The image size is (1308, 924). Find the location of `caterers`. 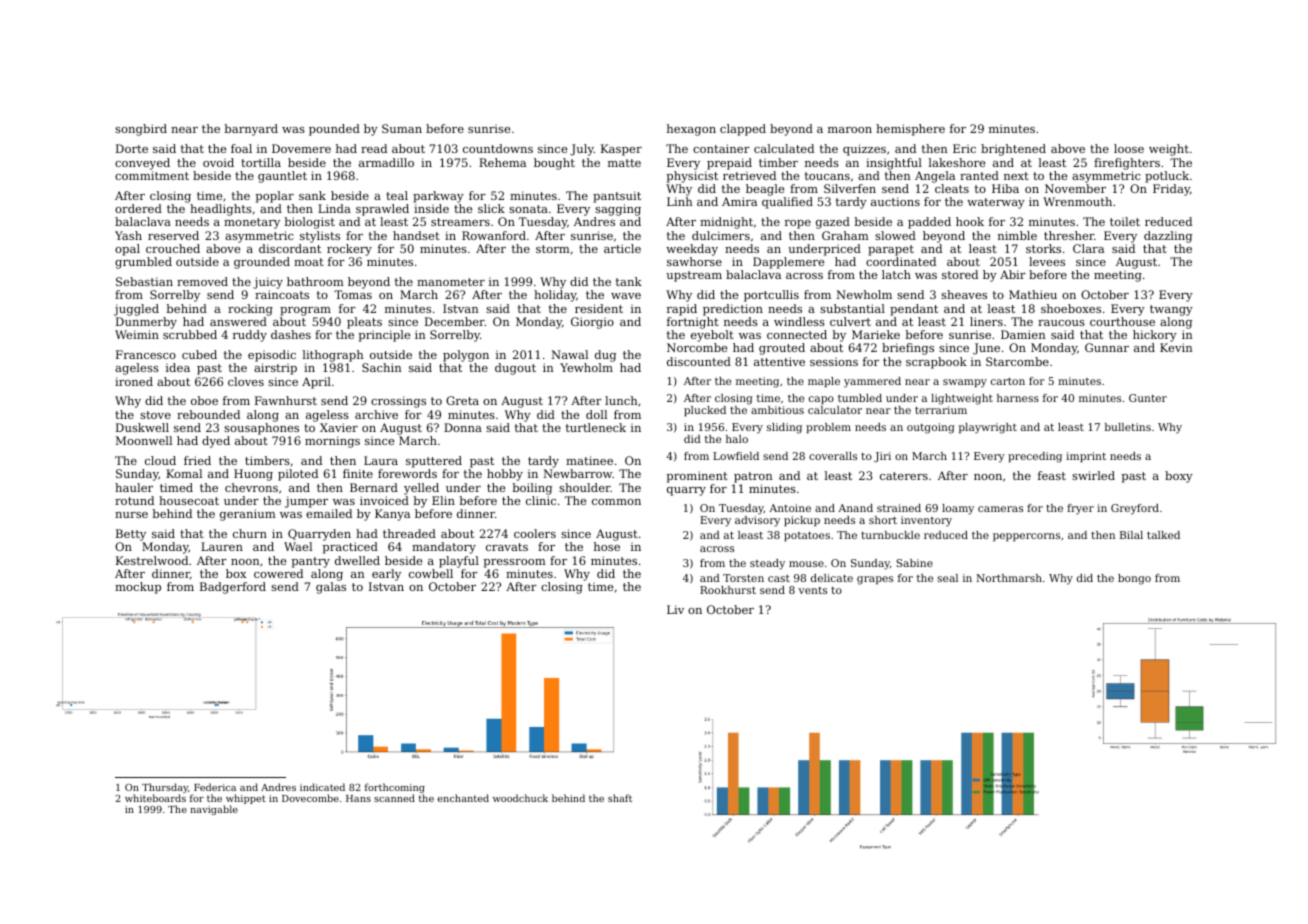

caterers is located at coordinates (904, 476).
